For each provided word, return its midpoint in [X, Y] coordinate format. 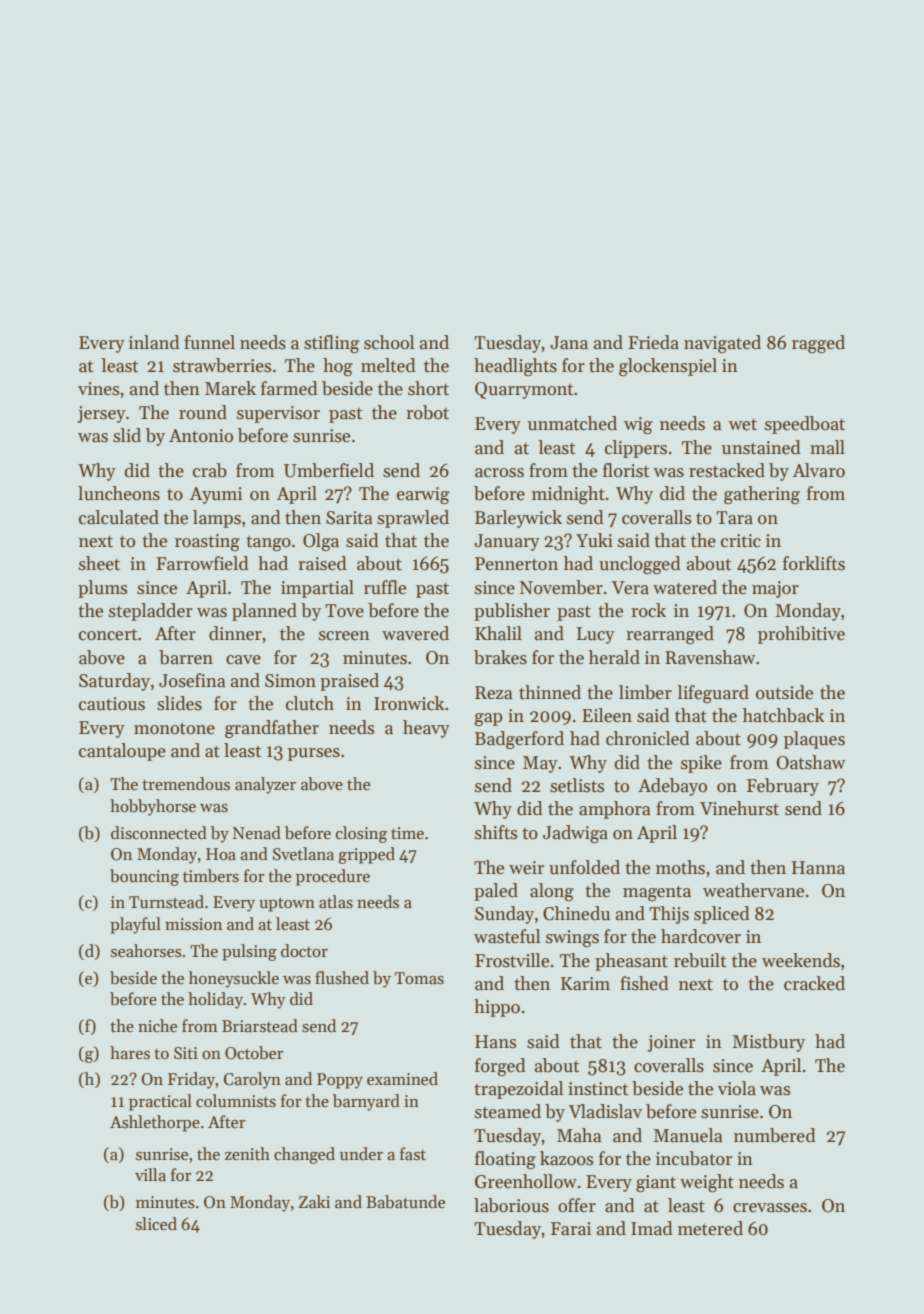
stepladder [151, 612]
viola [737, 1088]
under [361, 1154]
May [540, 764]
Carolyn [252, 1080]
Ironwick [409, 703]
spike [701, 764]
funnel [209, 342]
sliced [156, 1224]
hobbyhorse [153, 807]
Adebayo [672, 787]
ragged [818, 344]
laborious [511, 1205]
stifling [332, 344]
